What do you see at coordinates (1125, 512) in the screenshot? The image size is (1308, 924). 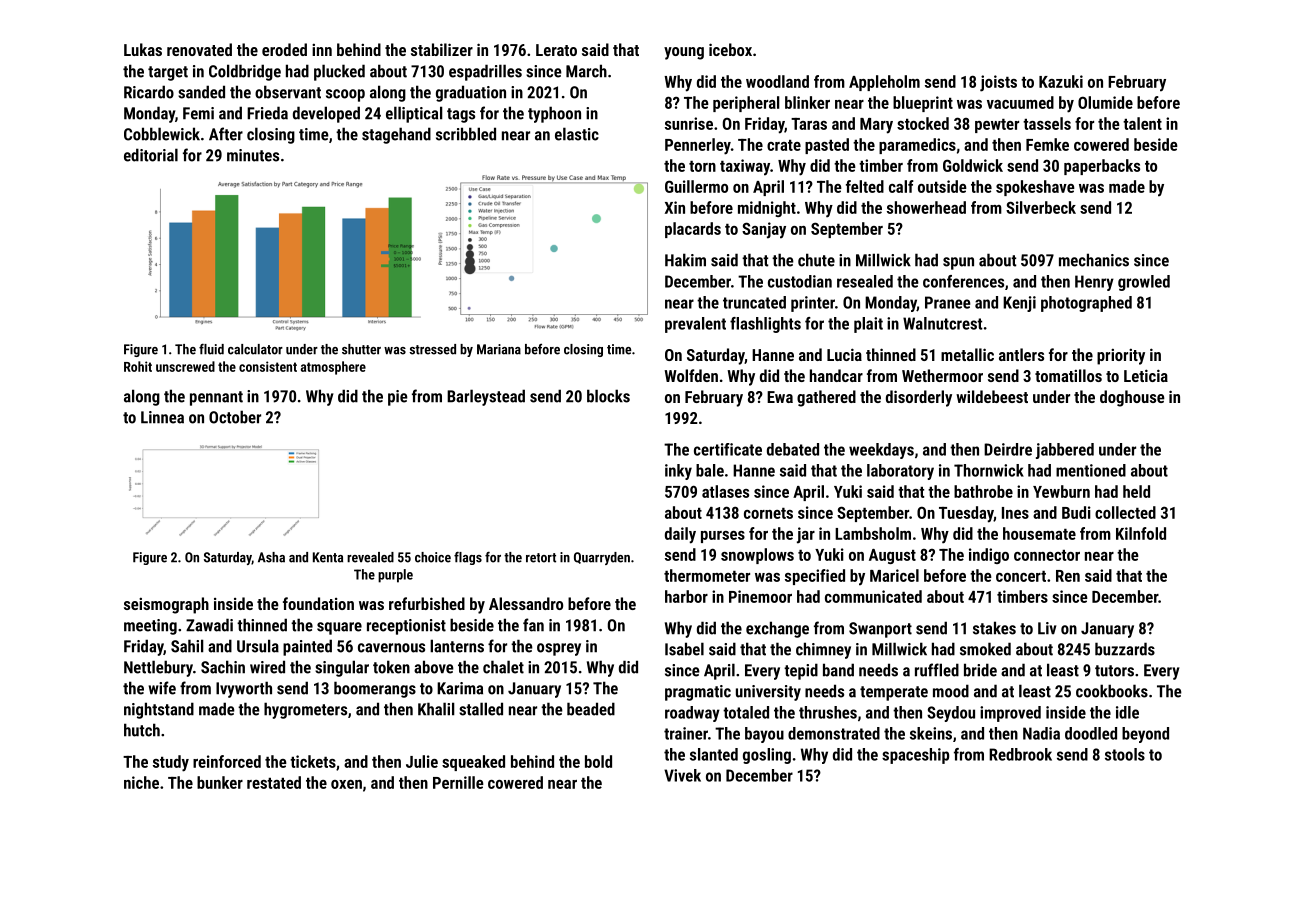 I see `collected` at bounding box center [1125, 512].
